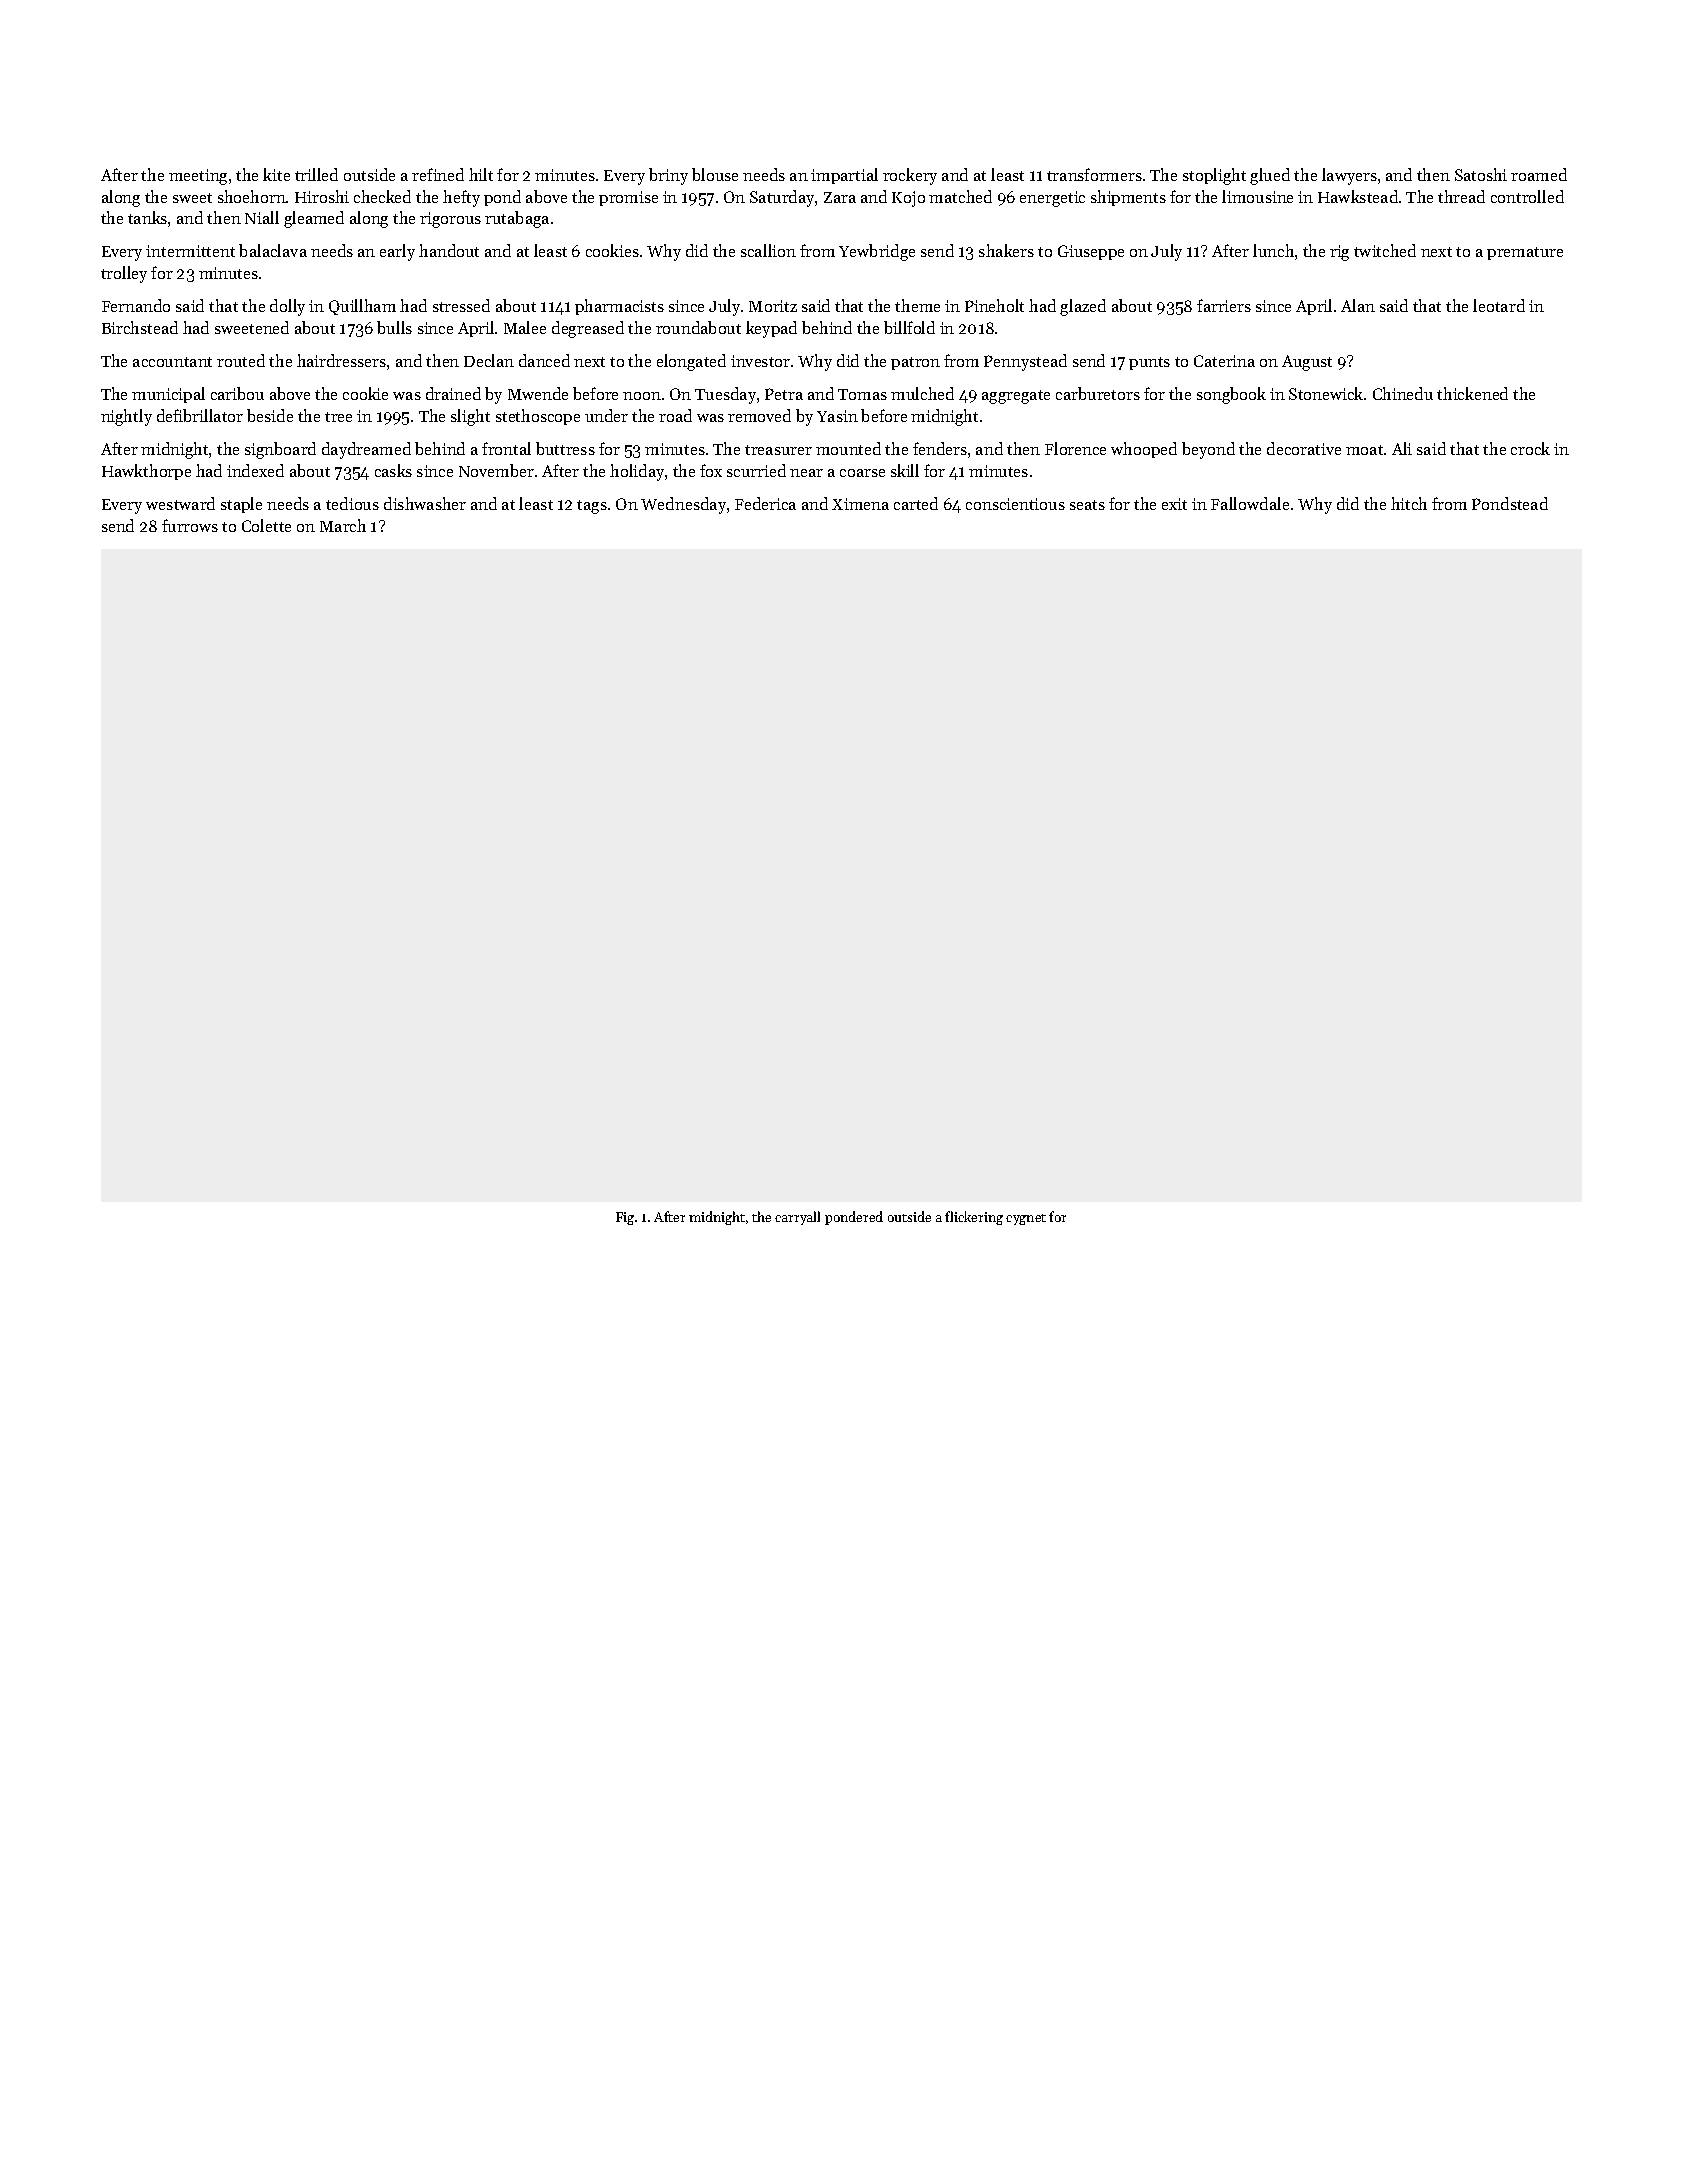 Image resolution: width=1683 pixels, height=2178 pixels. I want to click on balaclava, so click(273, 250).
